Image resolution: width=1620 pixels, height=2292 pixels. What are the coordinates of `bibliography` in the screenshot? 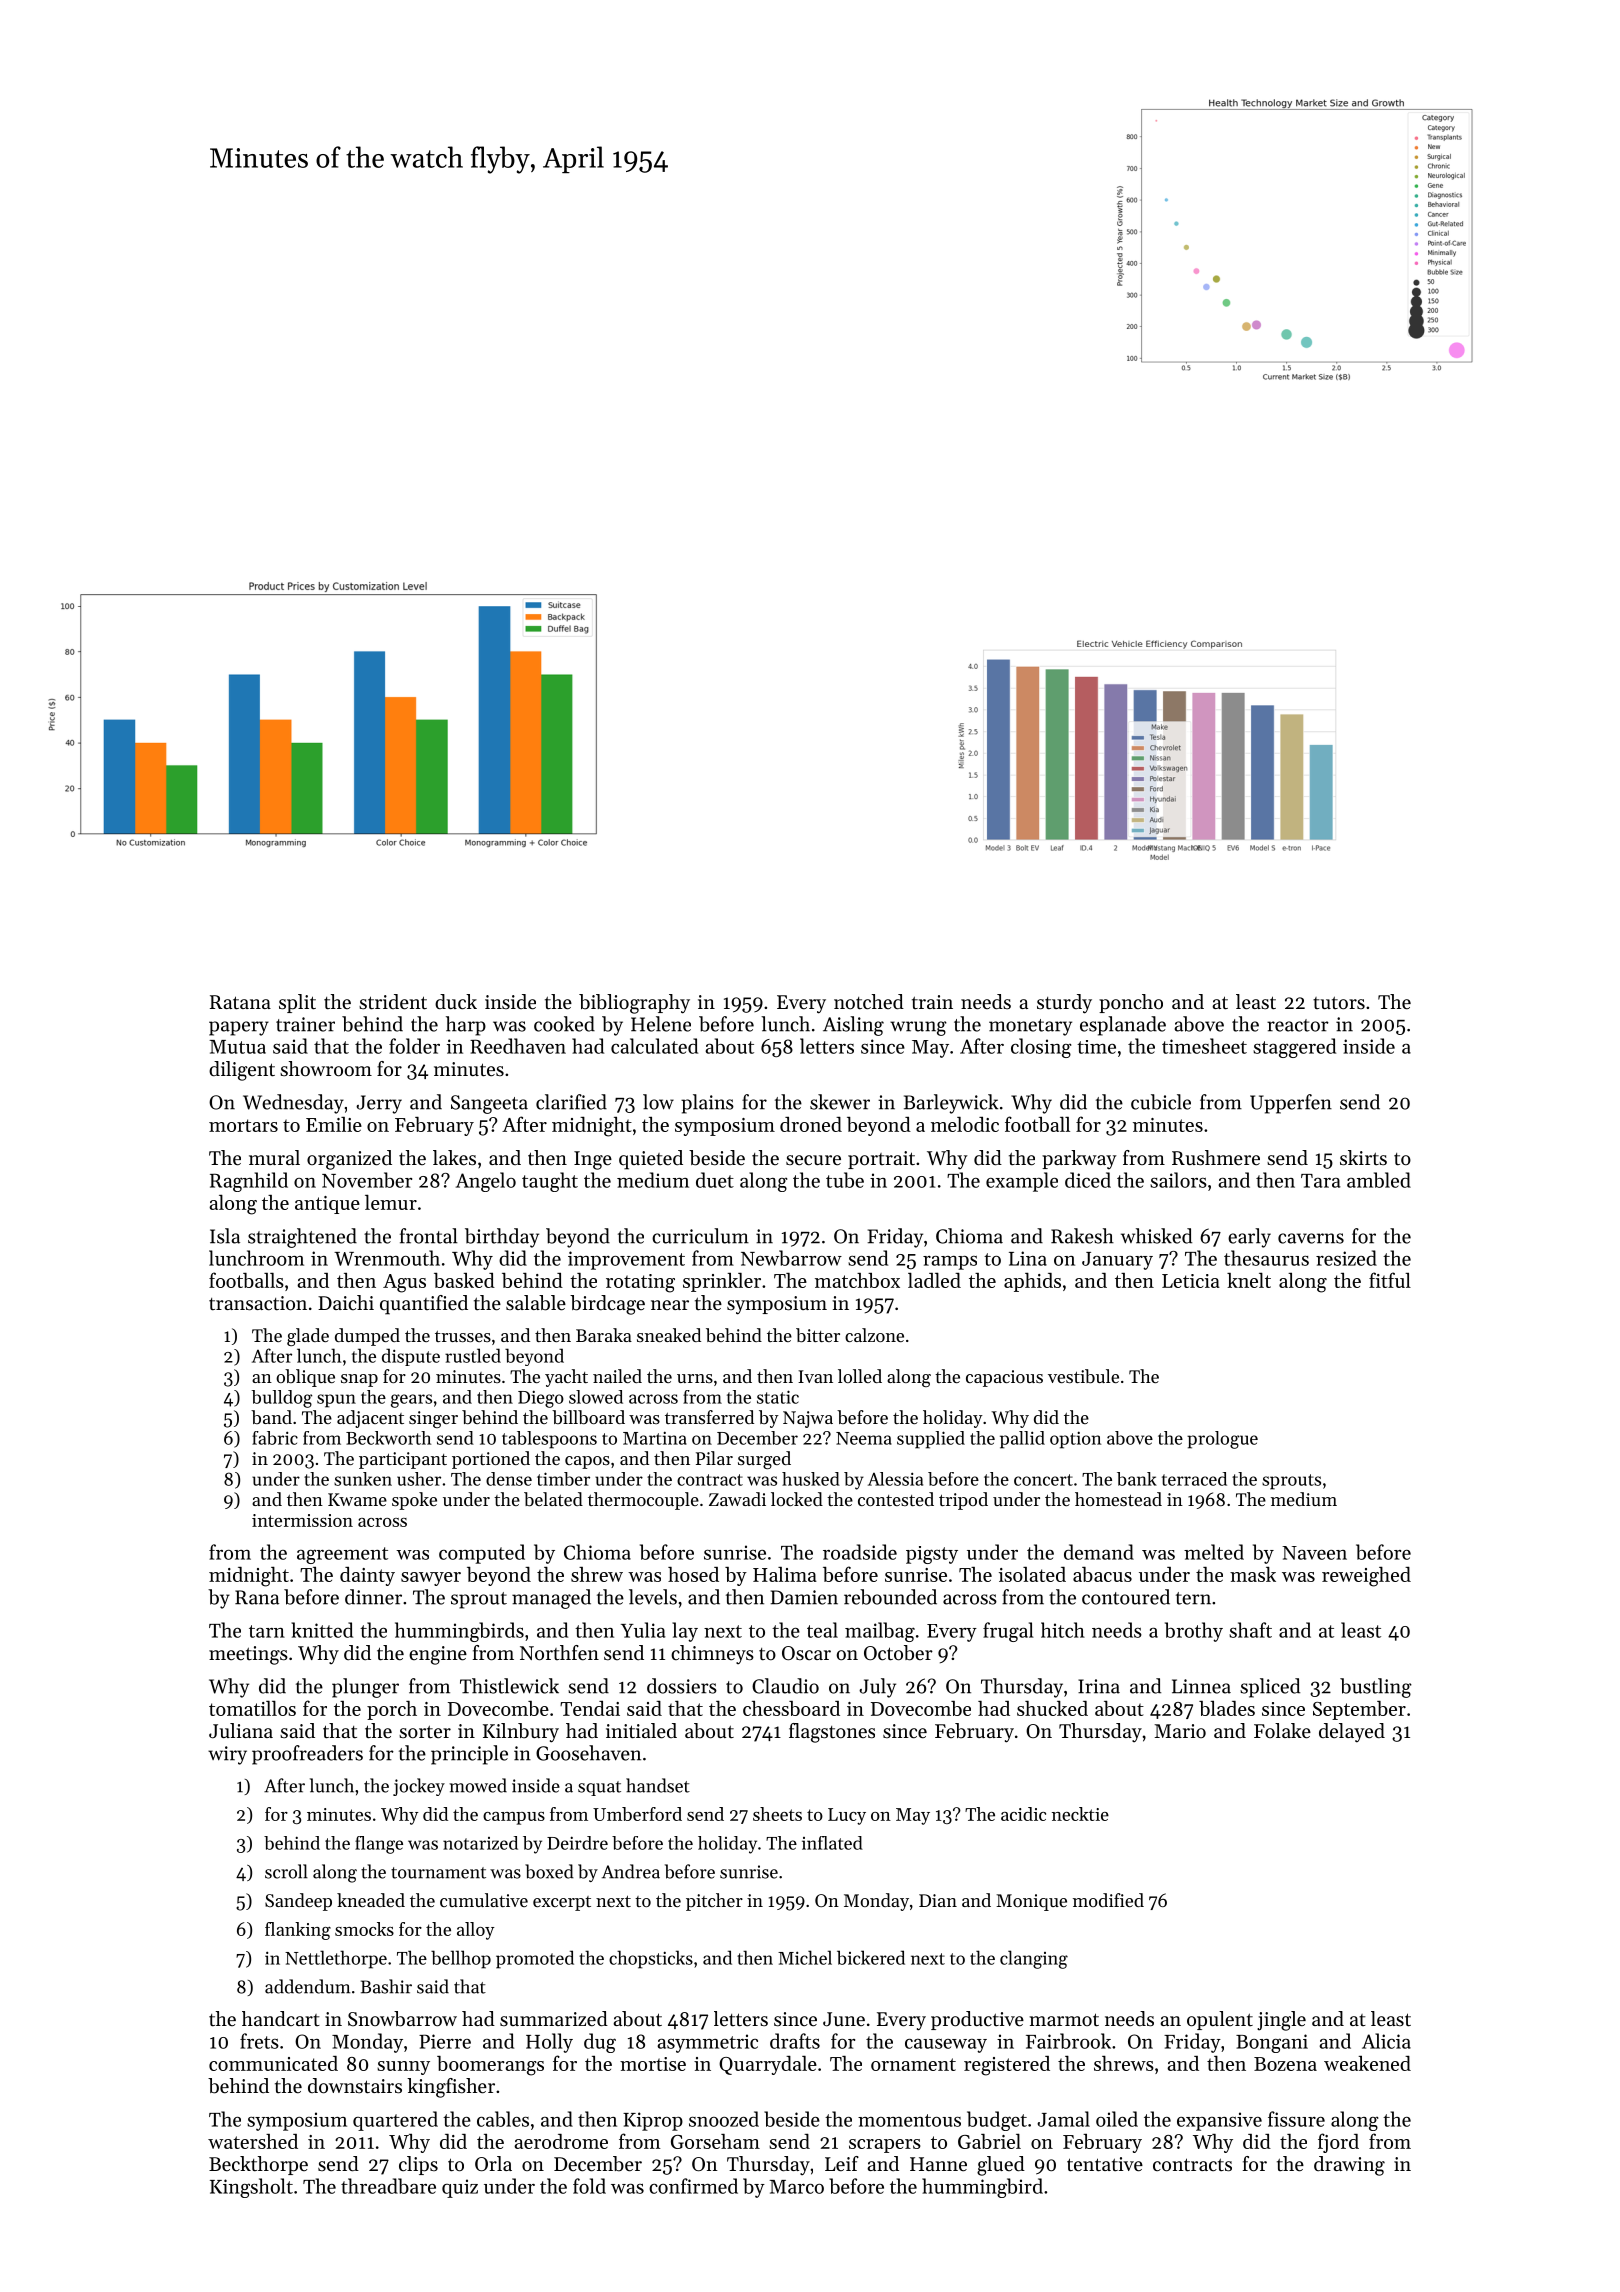 It's located at (634, 1004).
